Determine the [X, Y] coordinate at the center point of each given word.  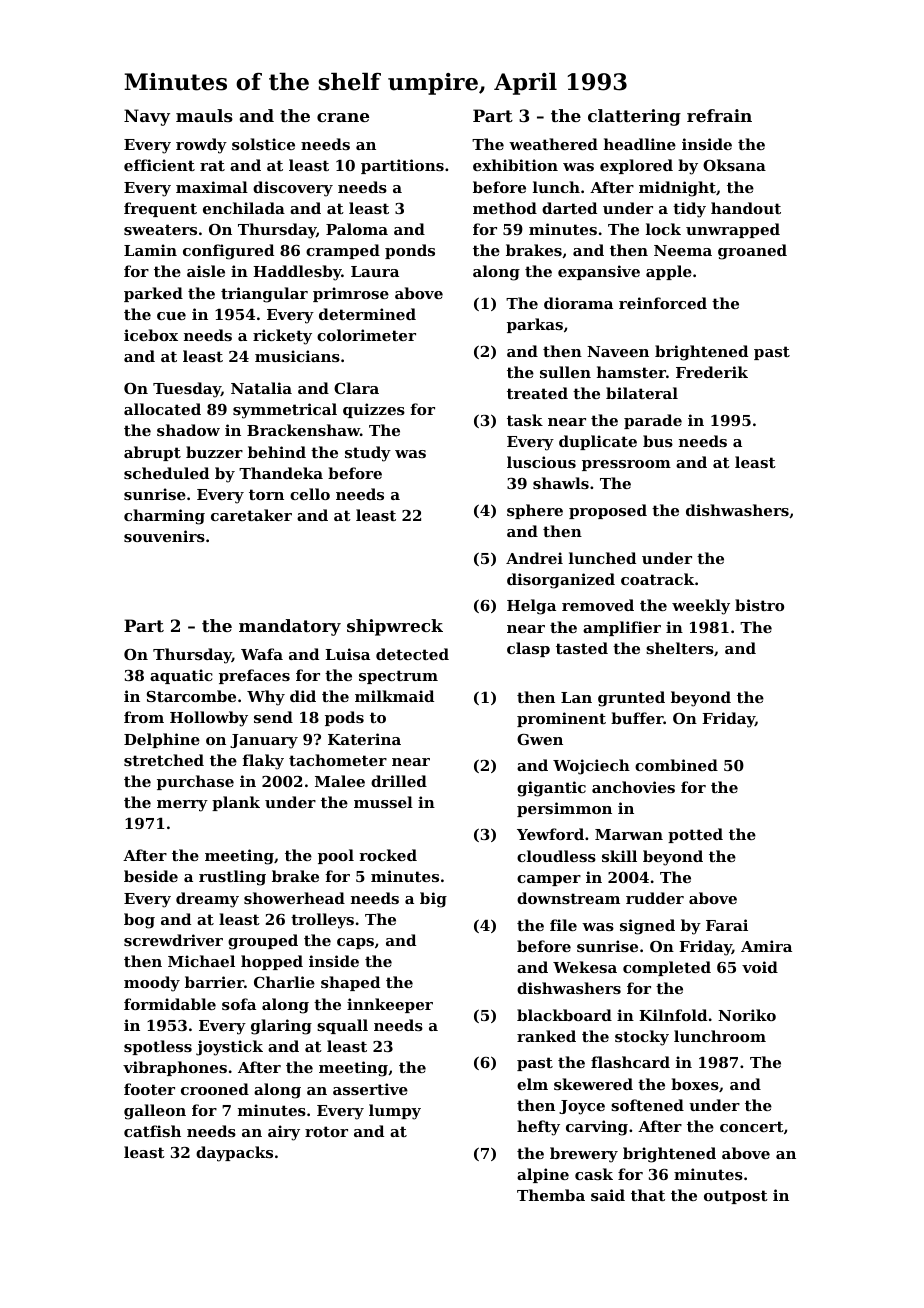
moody [152, 984]
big [433, 900]
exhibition [515, 165]
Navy [147, 117]
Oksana [734, 165]
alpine [543, 1175]
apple [669, 272]
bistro [759, 605]
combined [676, 765]
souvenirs [164, 536]
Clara [356, 388]
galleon [155, 1112]
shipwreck [395, 627]
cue [171, 316]
